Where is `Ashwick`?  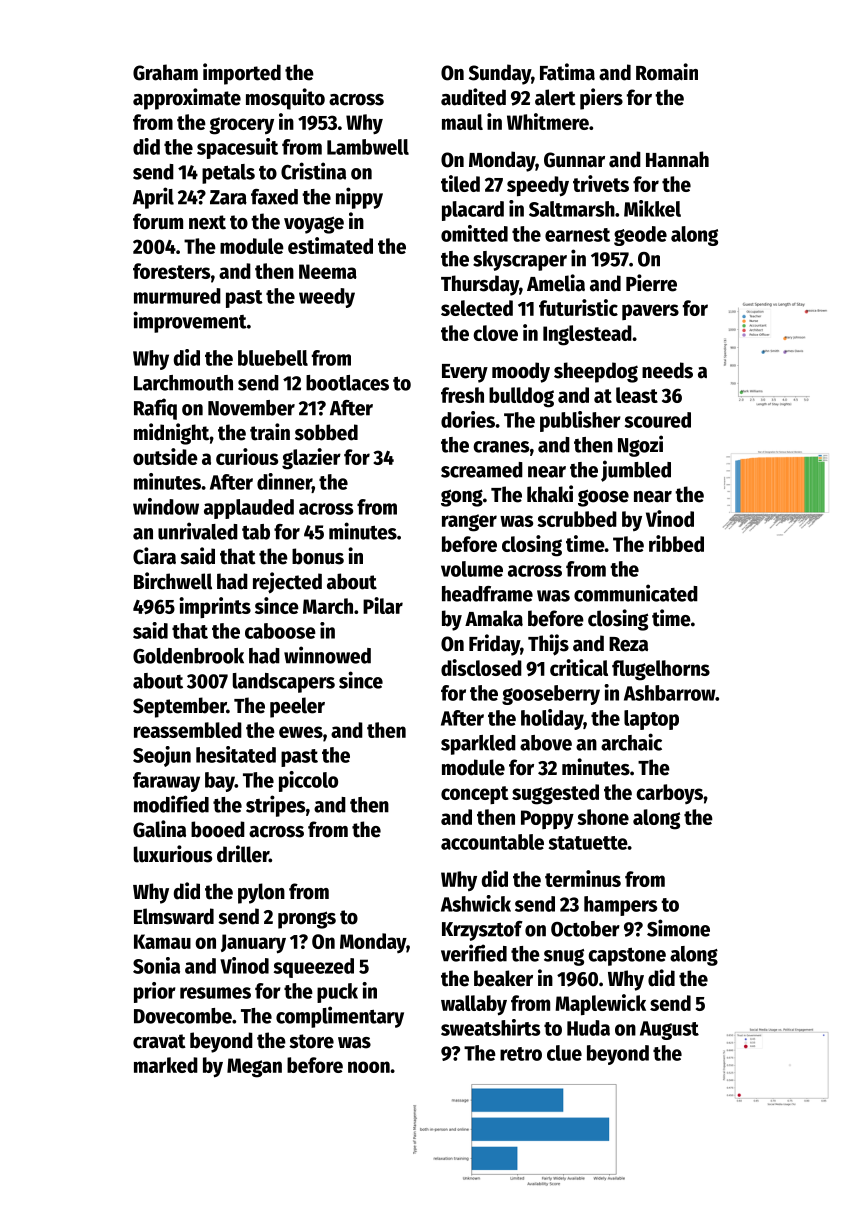
Ashwick is located at coordinates (476, 903).
